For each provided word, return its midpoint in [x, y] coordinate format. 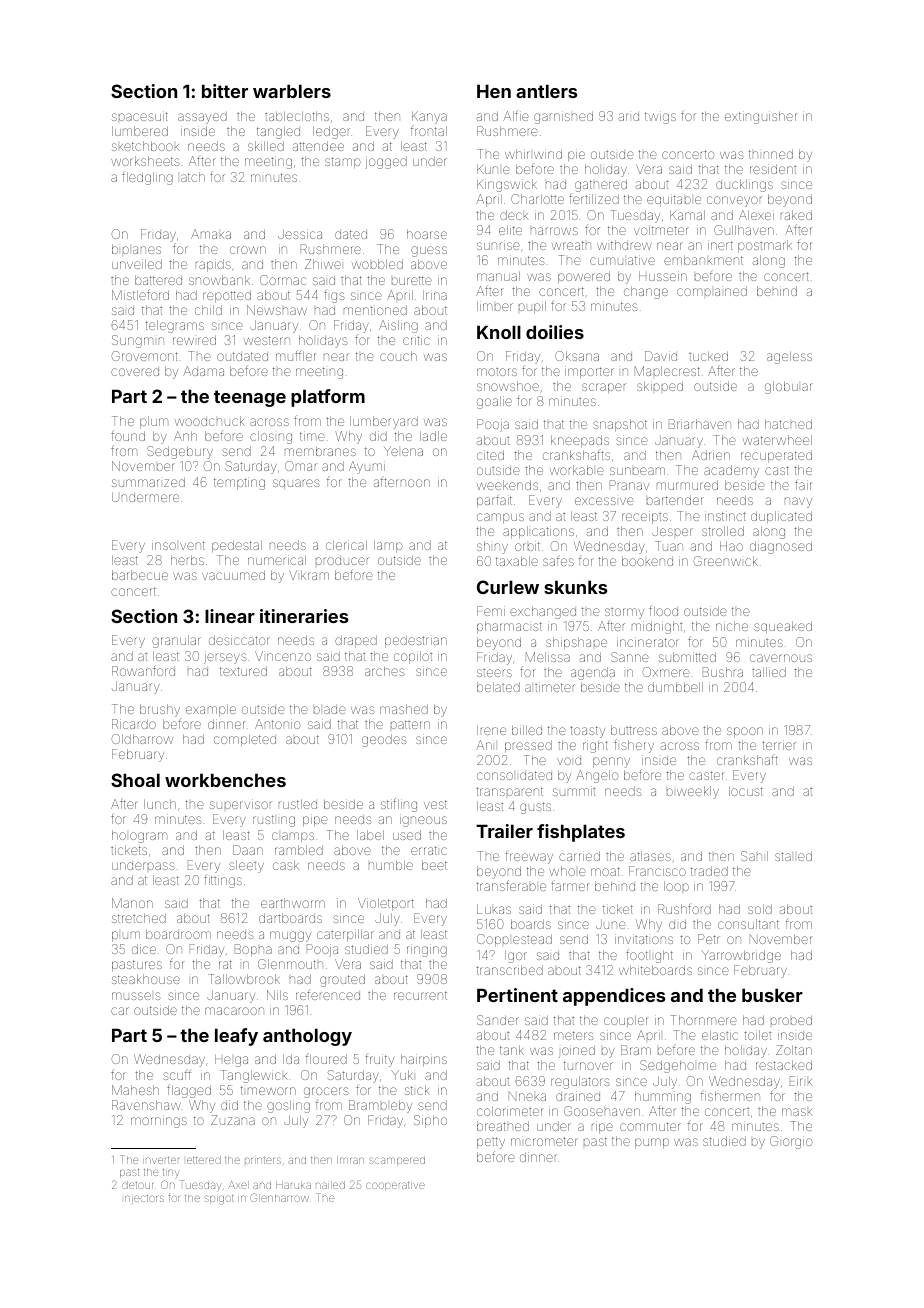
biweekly [693, 792]
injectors [144, 1199]
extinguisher [760, 117]
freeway [529, 858]
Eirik [801, 1081]
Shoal [135, 780]
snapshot [620, 425]
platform [328, 398]
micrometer [544, 1141]
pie [576, 155]
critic [416, 340]
